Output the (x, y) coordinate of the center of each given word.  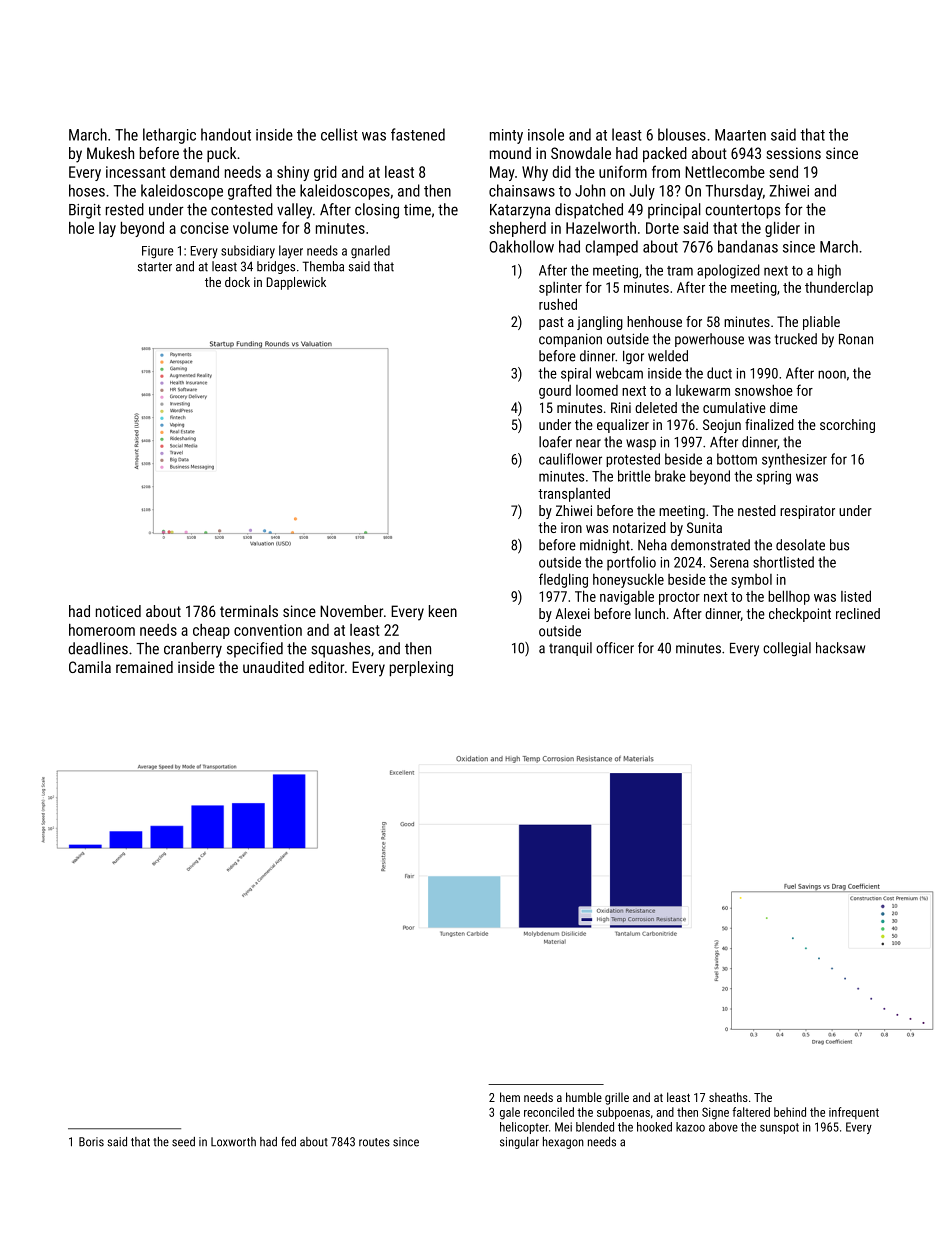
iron (571, 527)
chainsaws (522, 190)
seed (183, 1142)
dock (237, 282)
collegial (787, 649)
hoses (87, 190)
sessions (794, 153)
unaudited (273, 667)
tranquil (570, 649)
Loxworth (233, 1142)
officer (615, 648)
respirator (807, 512)
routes (374, 1142)
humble (584, 1097)
